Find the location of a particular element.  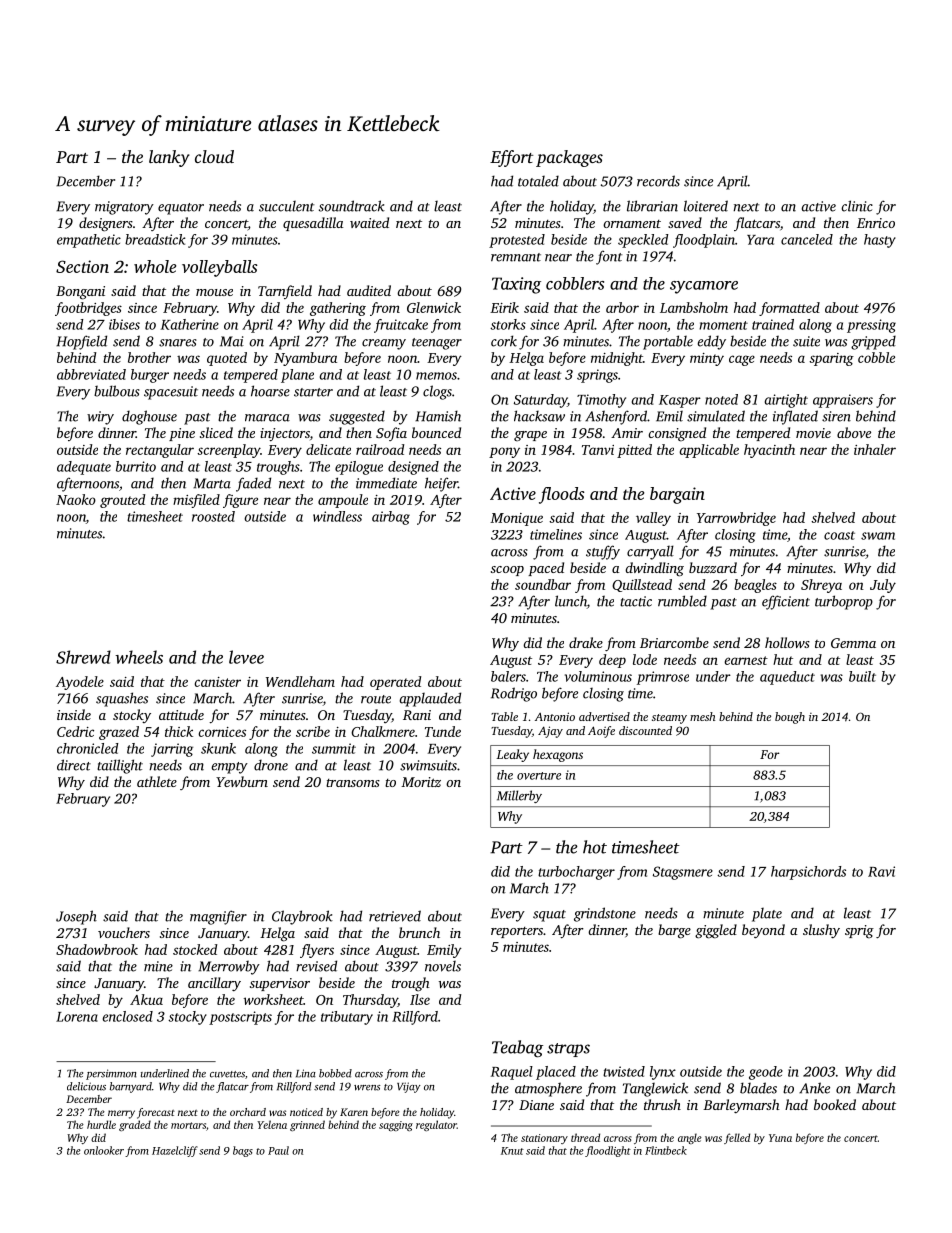

slushy is located at coordinates (821, 931).
